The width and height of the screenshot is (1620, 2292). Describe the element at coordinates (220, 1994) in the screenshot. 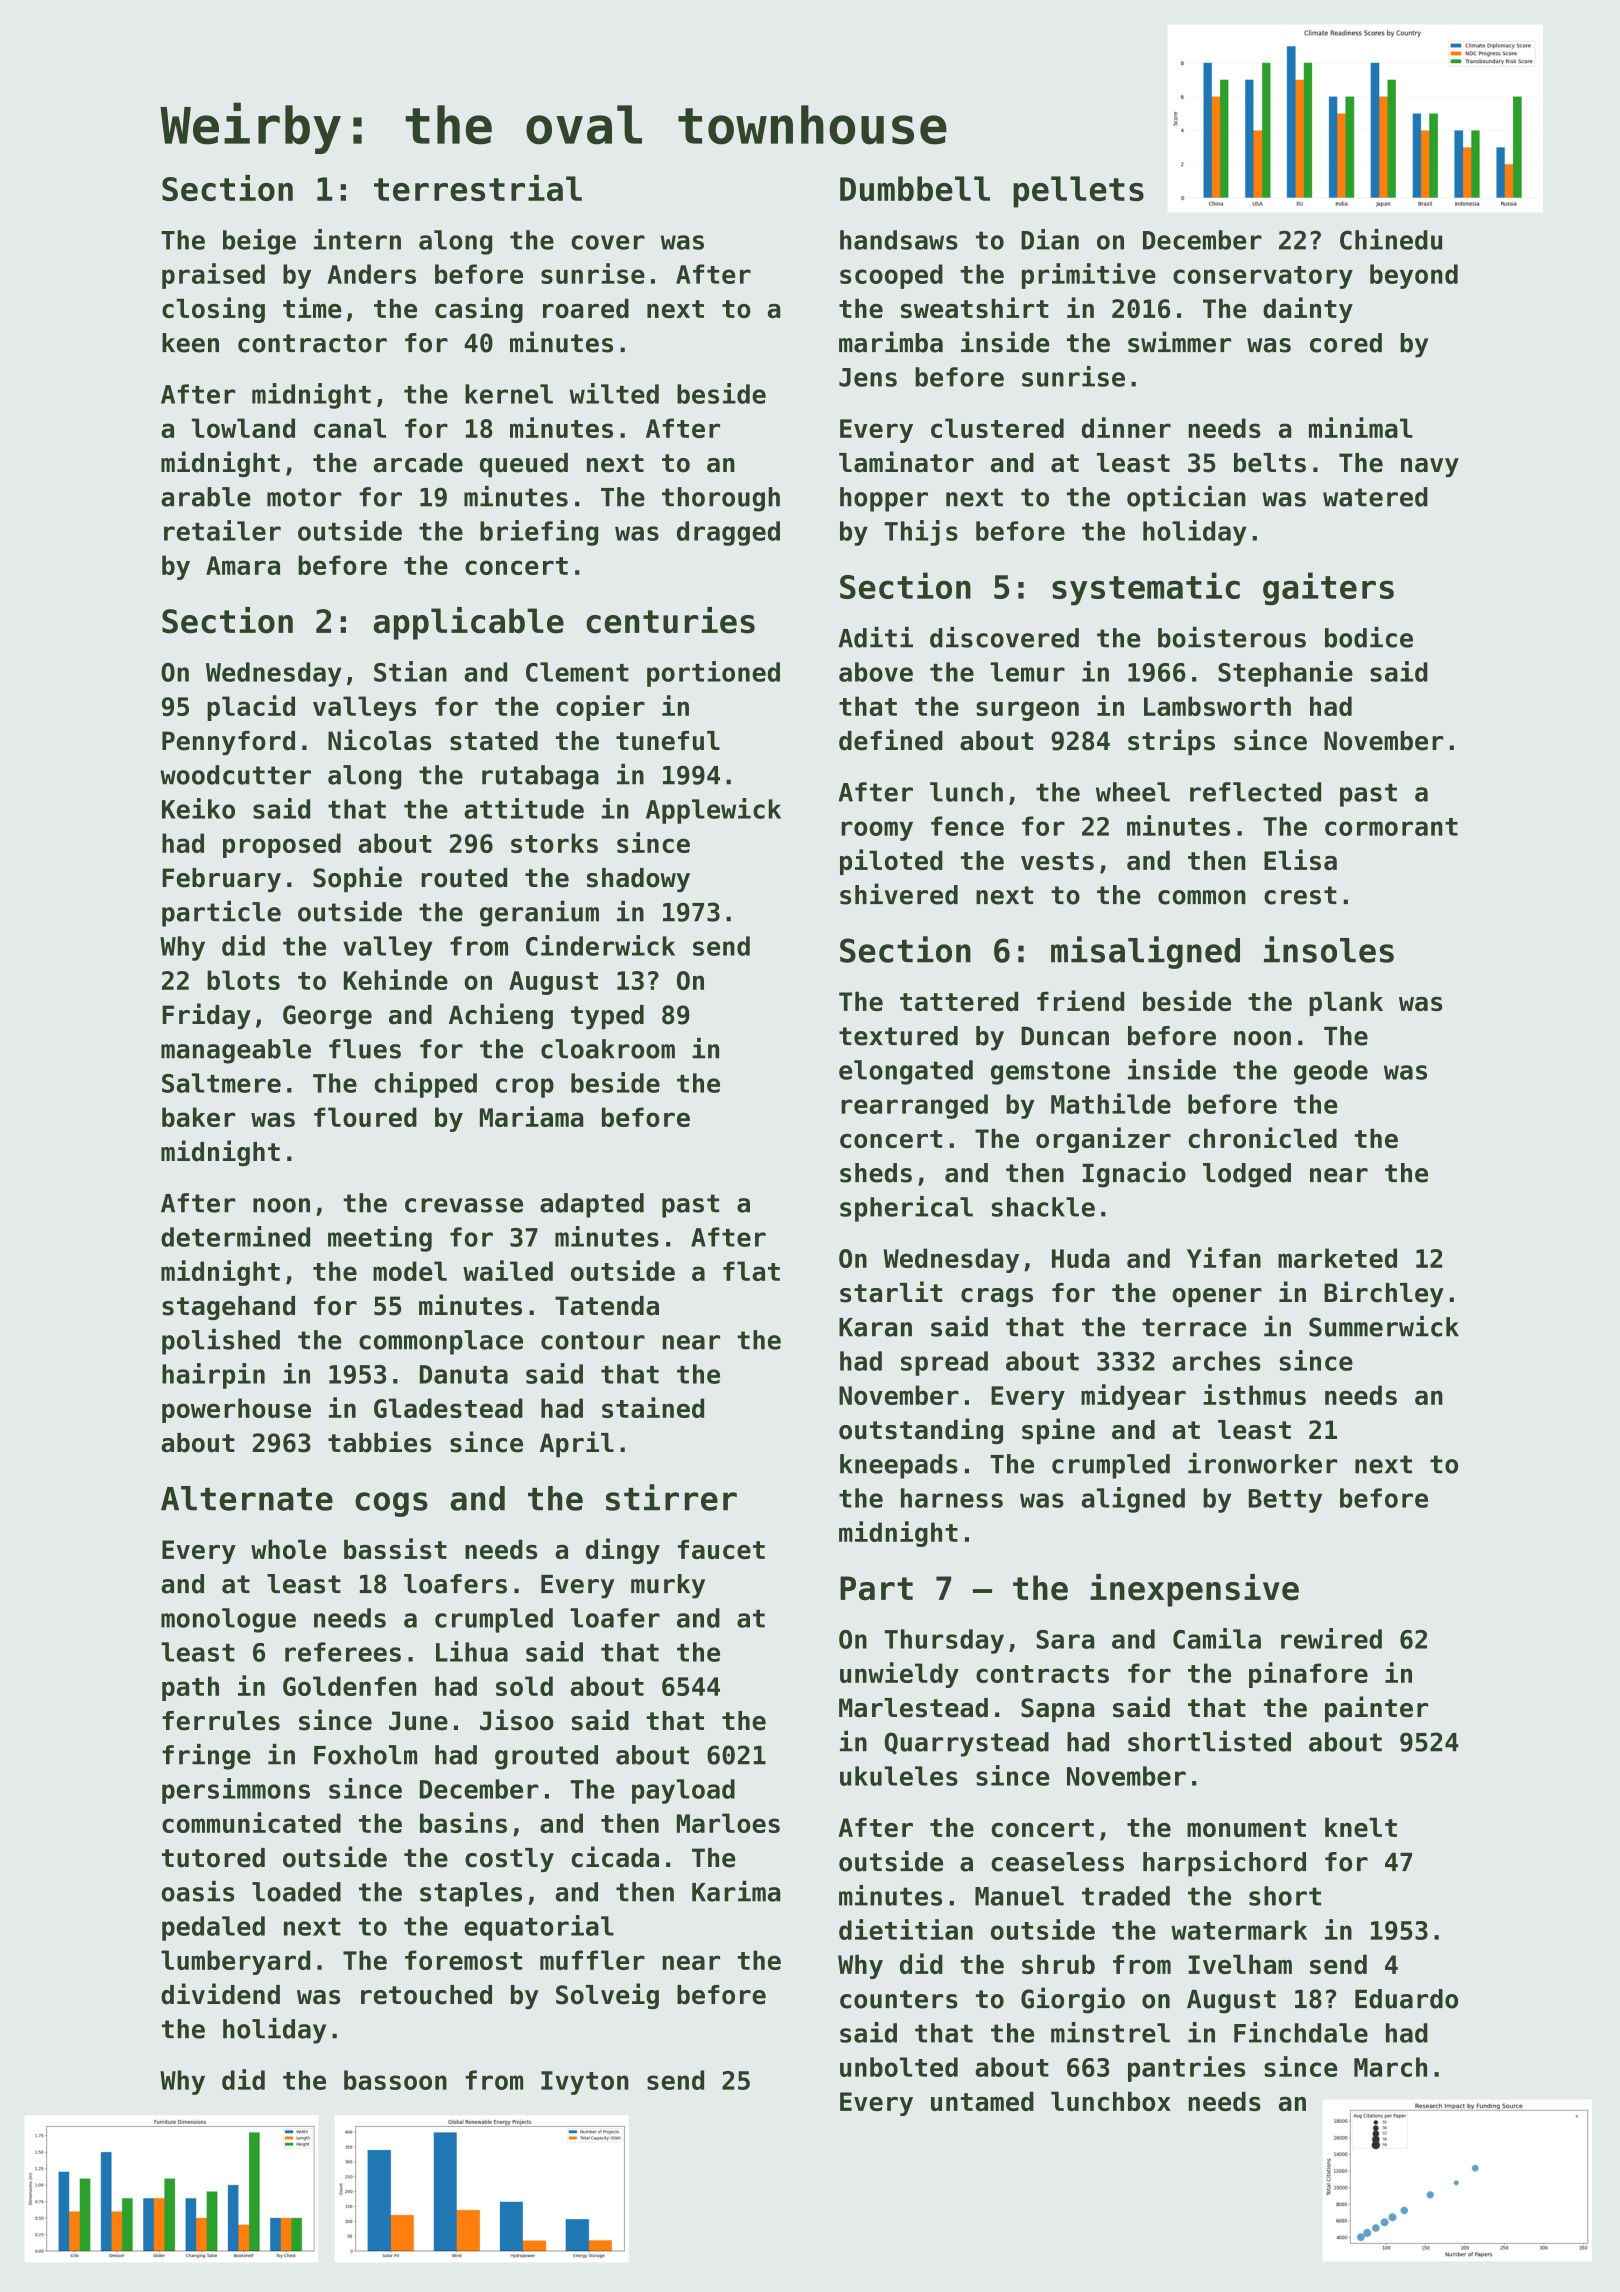

I see `dividend` at that location.
